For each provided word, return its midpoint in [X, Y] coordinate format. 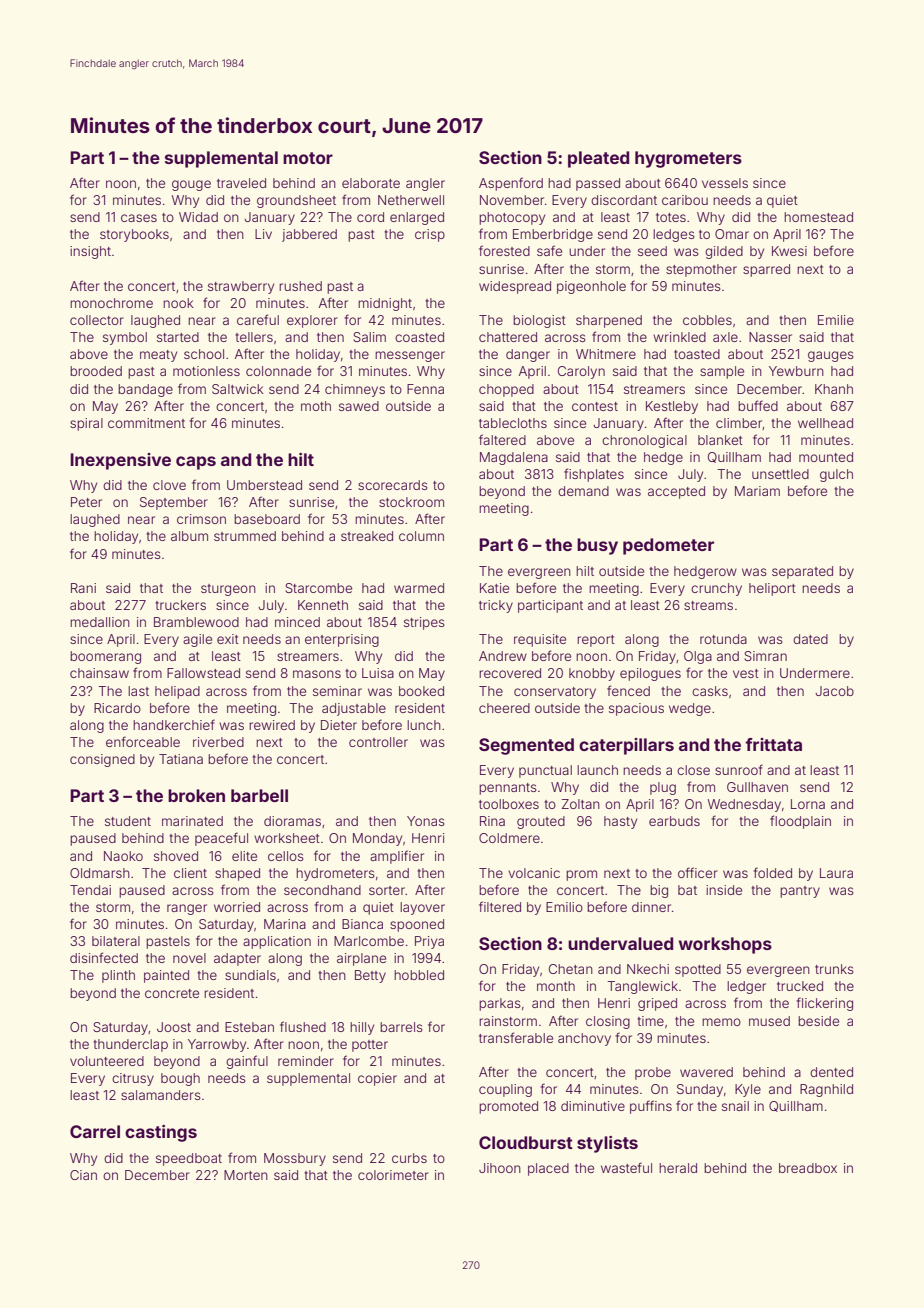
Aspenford [511, 184]
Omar [732, 234]
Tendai [90, 890]
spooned [417, 925]
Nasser [770, 337]
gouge [191, 185]
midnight [385, 304]
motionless [206, 371]
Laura [836, 873]
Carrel [95, 1131]
